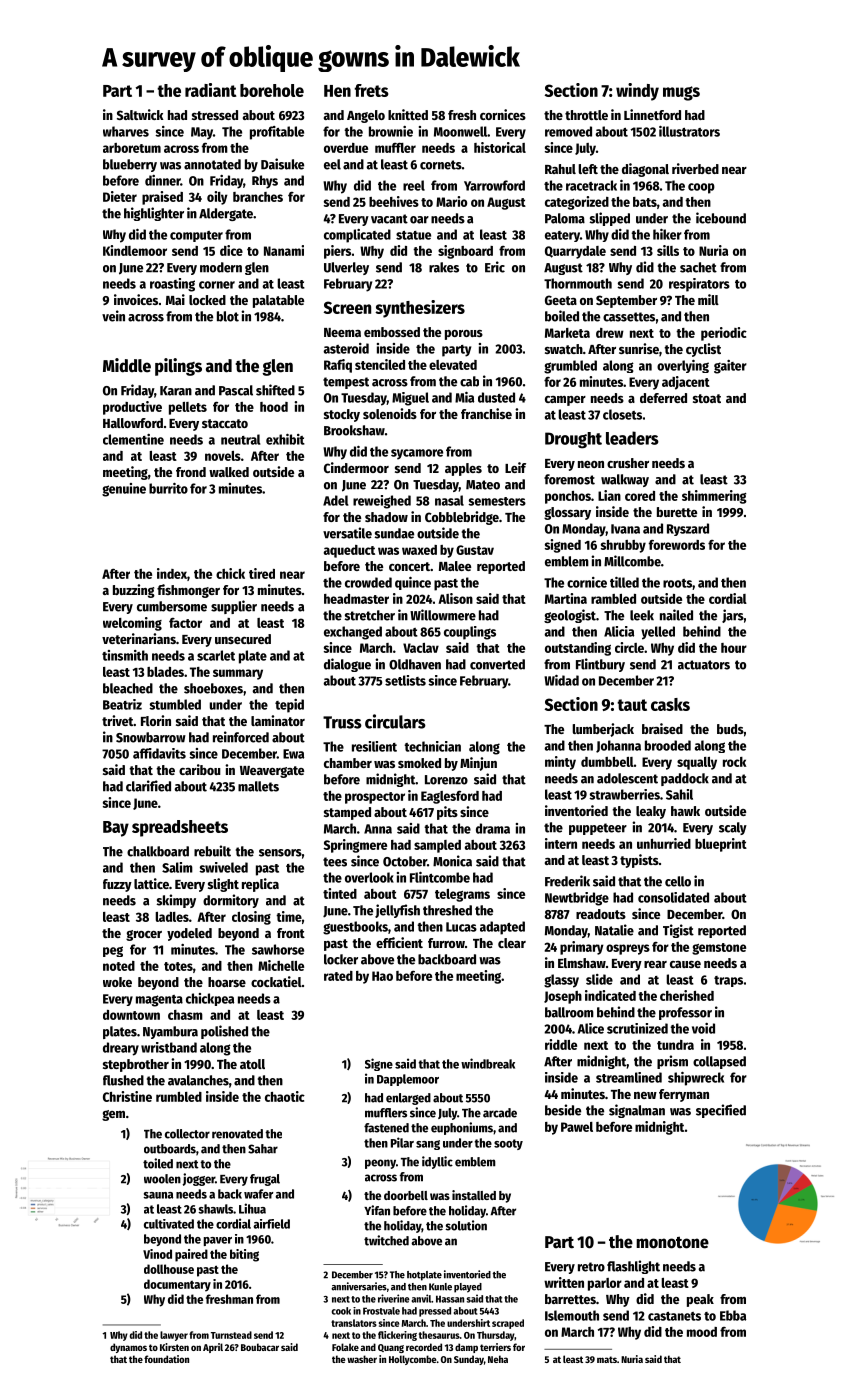 The width and height of the screenshot is (849, 1400). I want to click on frets, so click(372, 90).
